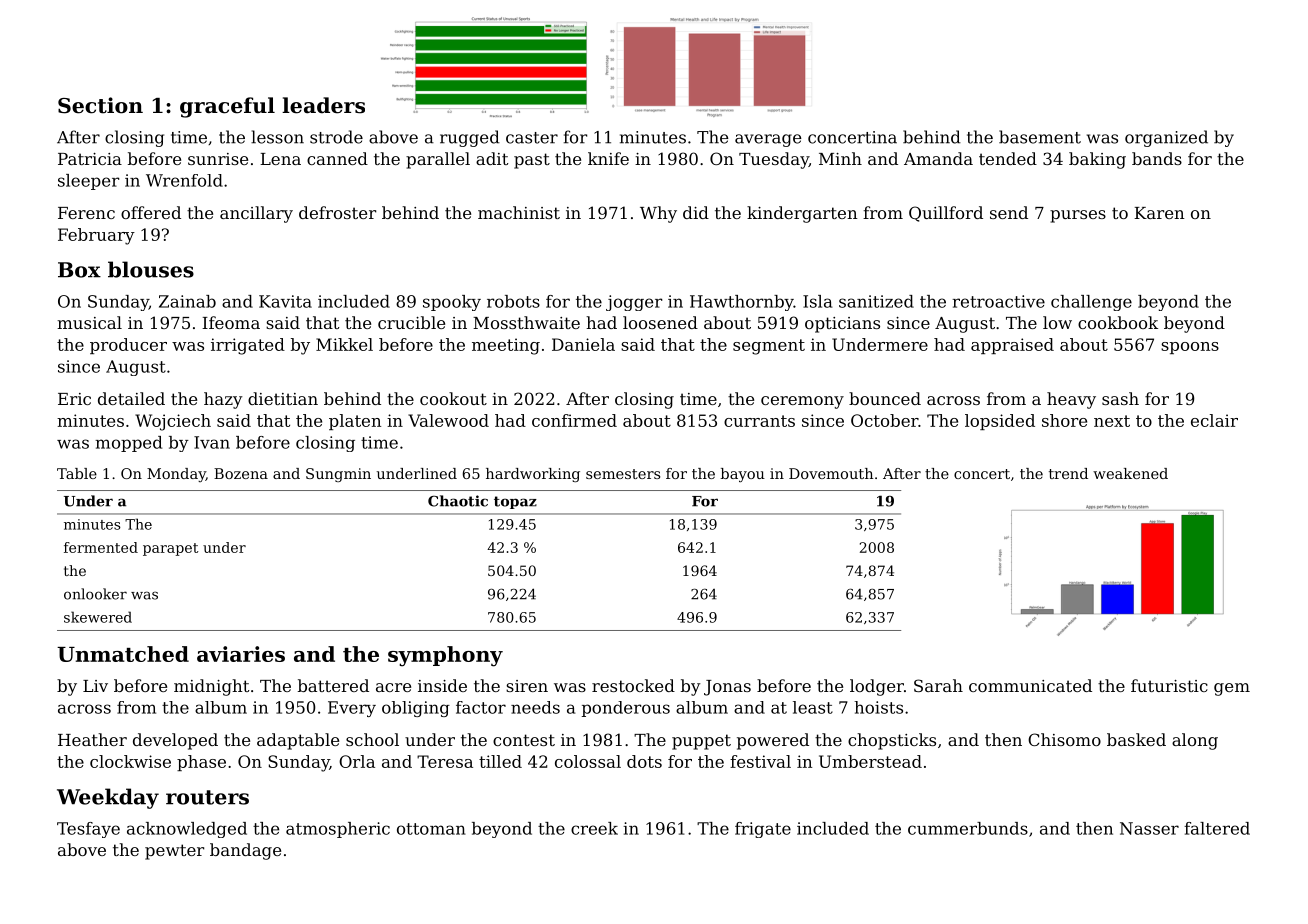 The height and width of the screenshot is (924, 1308). Describe the element at coordinates (283, 398) in the screenshot. I see `dietitian` at that location.
